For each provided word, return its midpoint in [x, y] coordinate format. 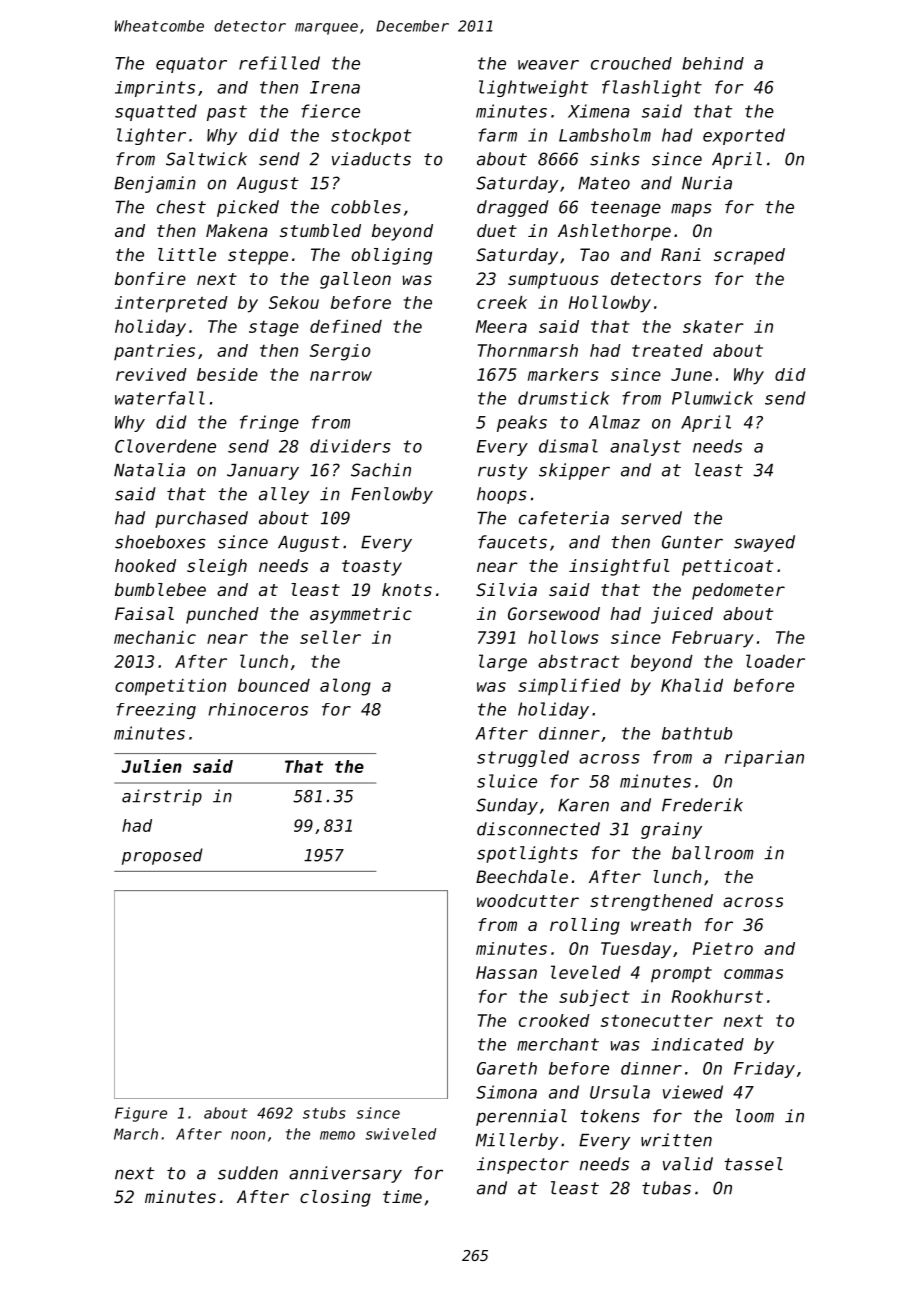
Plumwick [712, 398]
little [187, 254]
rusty [503, 472]
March [136, 1134]
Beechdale [522, 876]
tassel [753, 1164]
